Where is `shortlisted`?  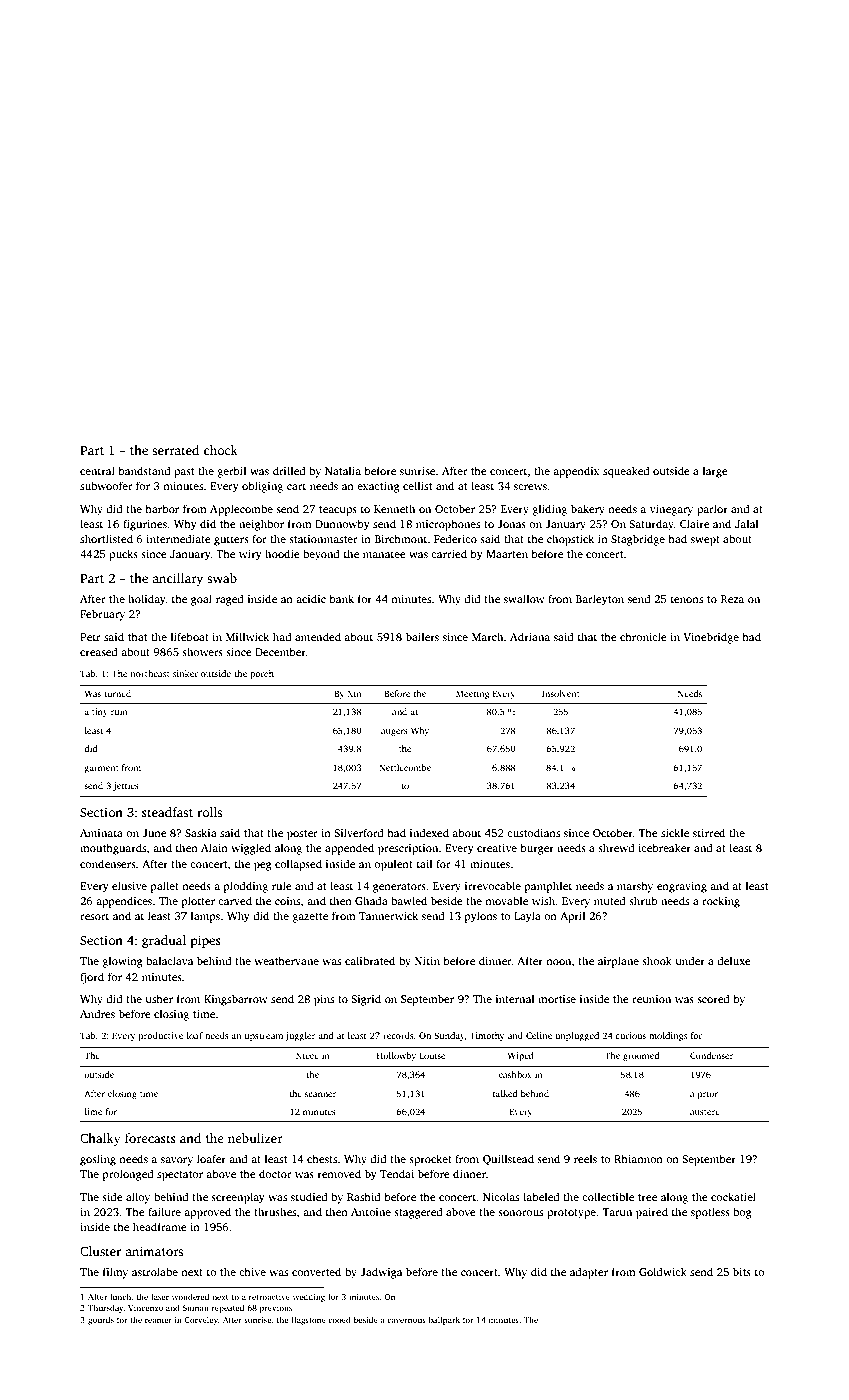 shortlisted is located at coordinates (106, 538).
